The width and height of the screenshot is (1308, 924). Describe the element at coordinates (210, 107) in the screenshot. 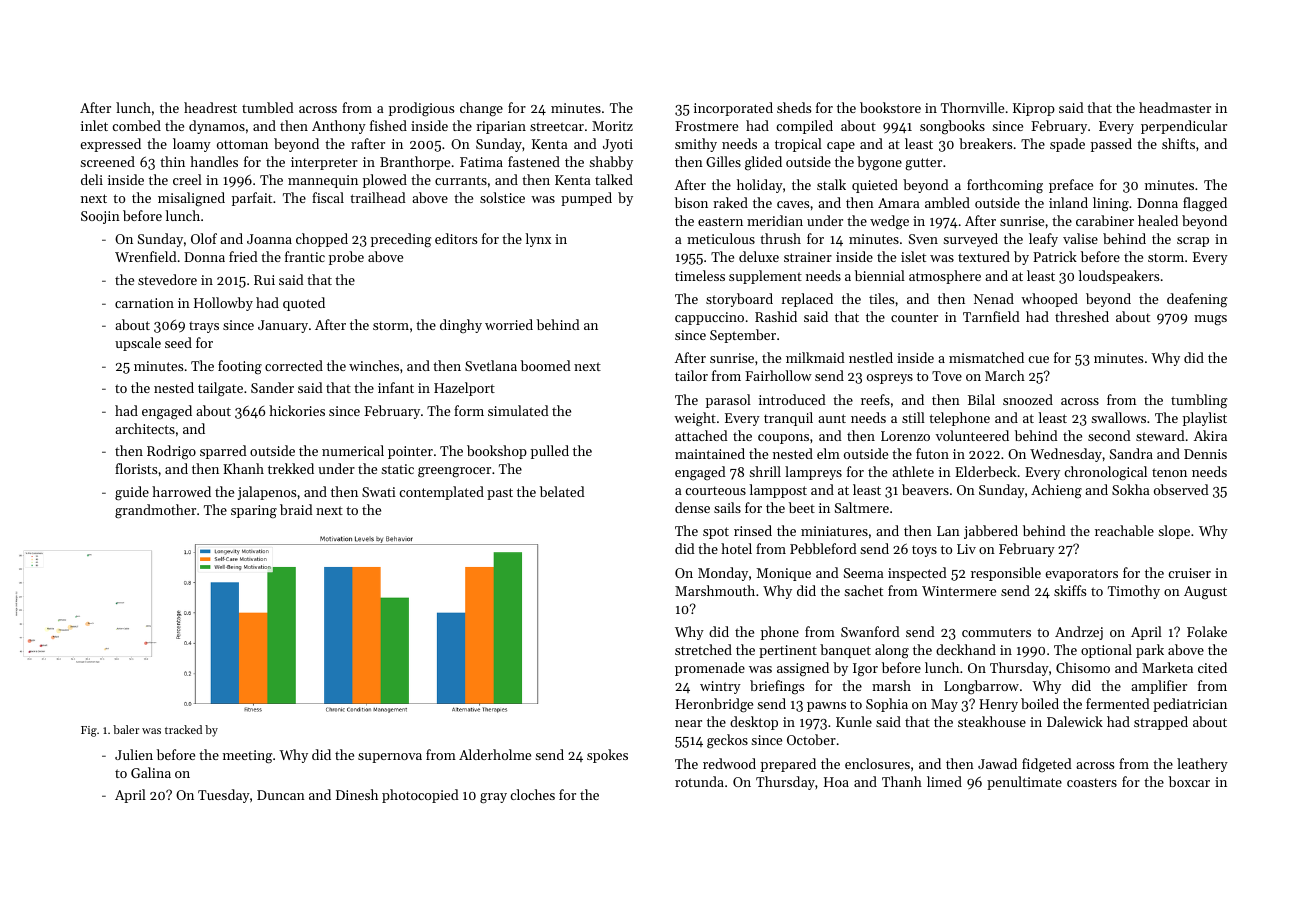

I see `headrest` at that location.
